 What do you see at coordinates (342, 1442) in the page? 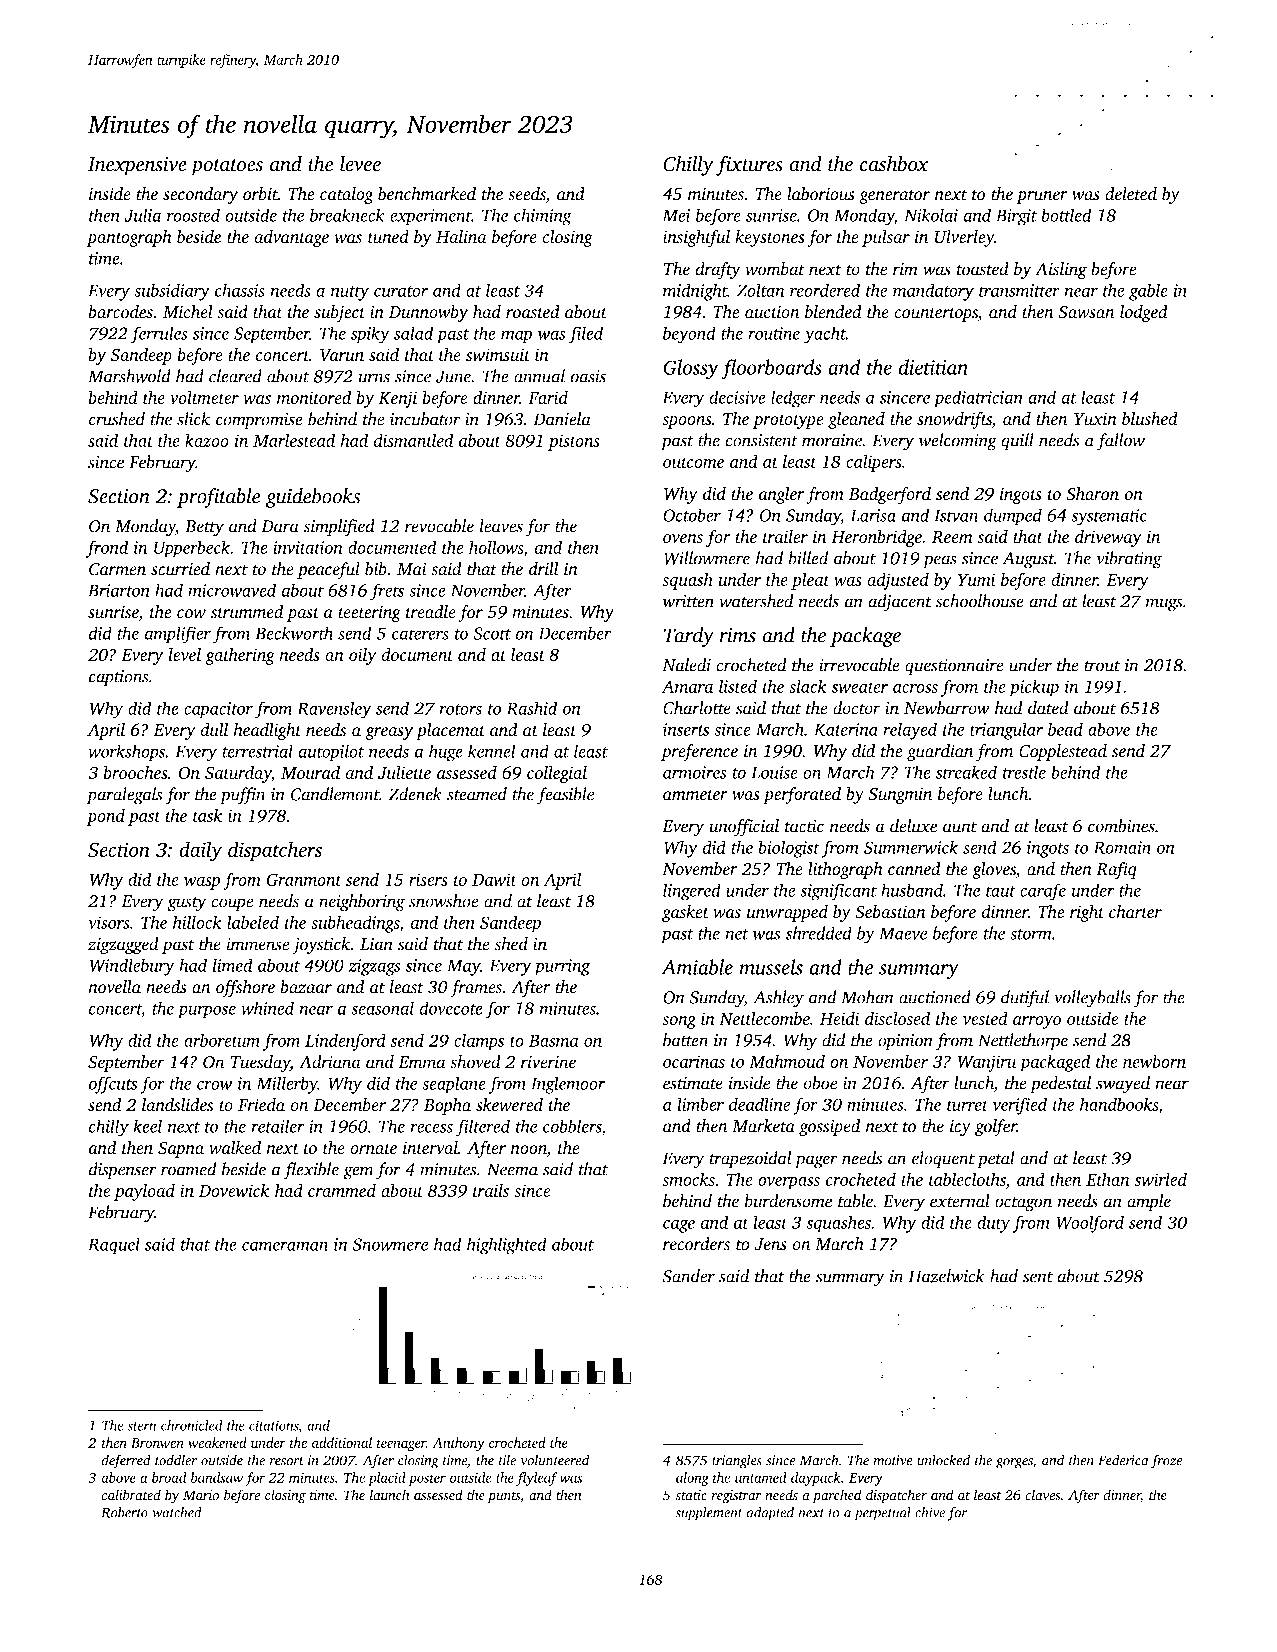
I see `additional` at bounding box center [342, 1442].
